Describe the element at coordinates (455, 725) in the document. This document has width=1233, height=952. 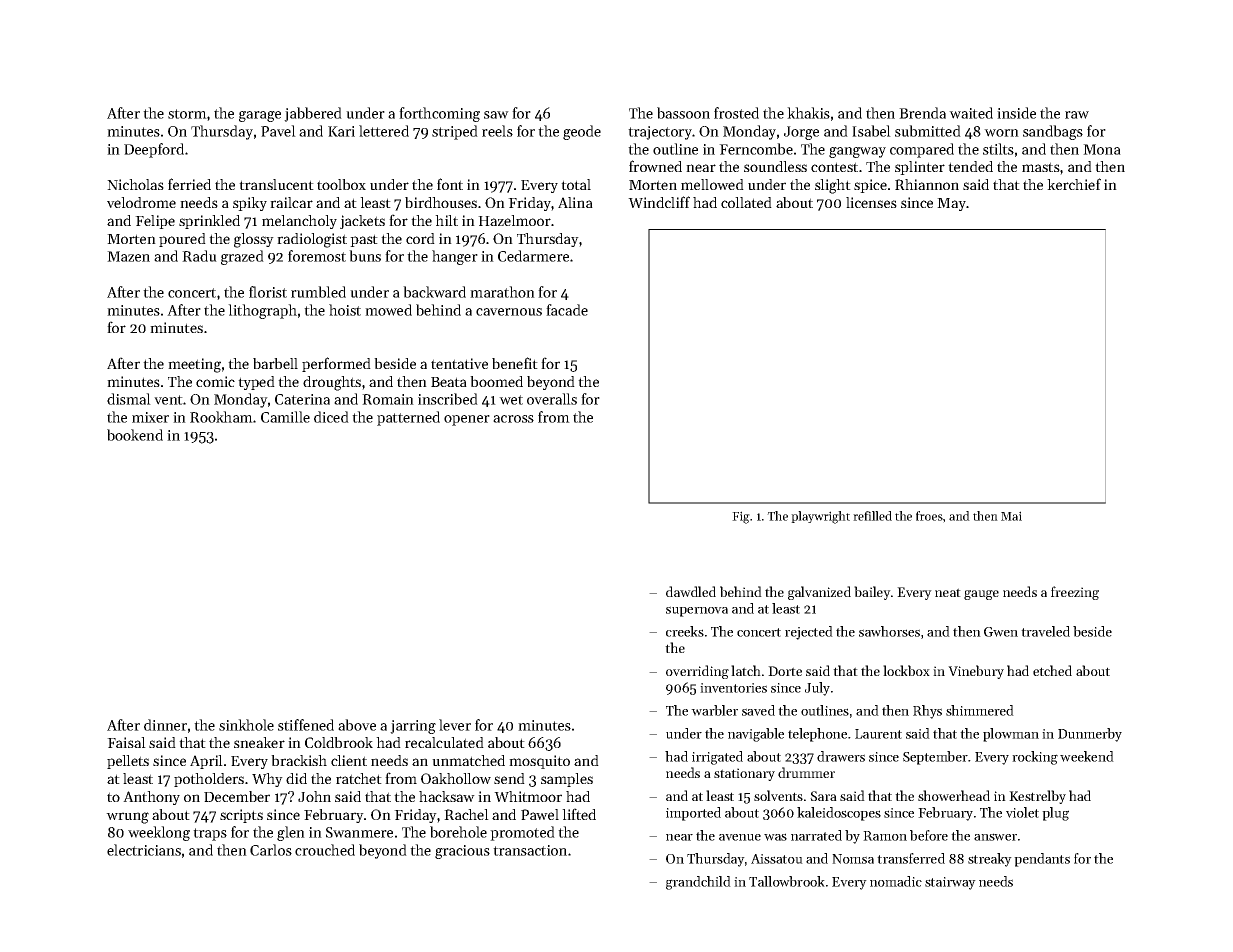
I see `lever` at that location.
